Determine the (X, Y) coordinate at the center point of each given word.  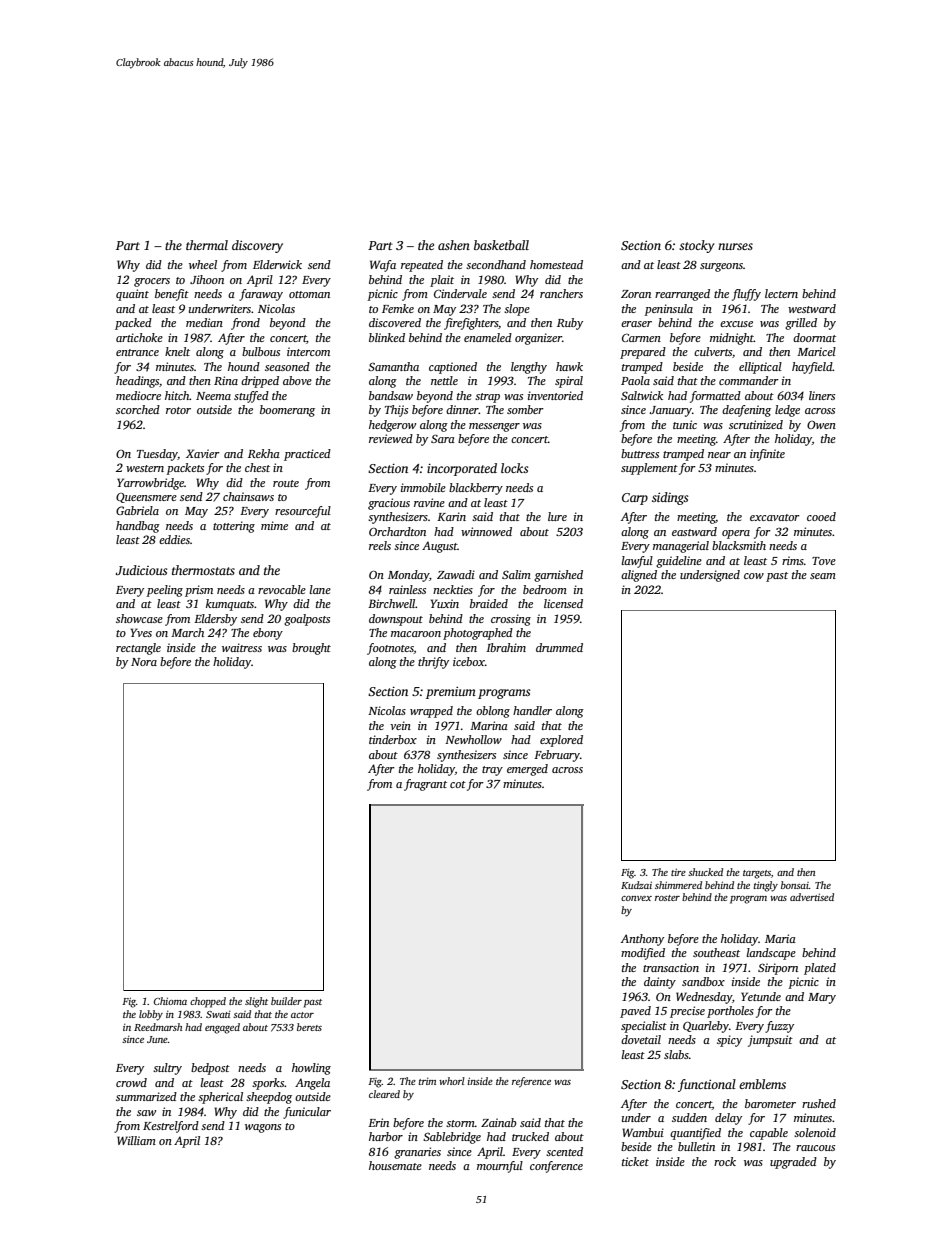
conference (556, 1167)
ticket (635, 1161)
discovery (257, 246)
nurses (735, 246)
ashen (454, 245)
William (136, 1140)
